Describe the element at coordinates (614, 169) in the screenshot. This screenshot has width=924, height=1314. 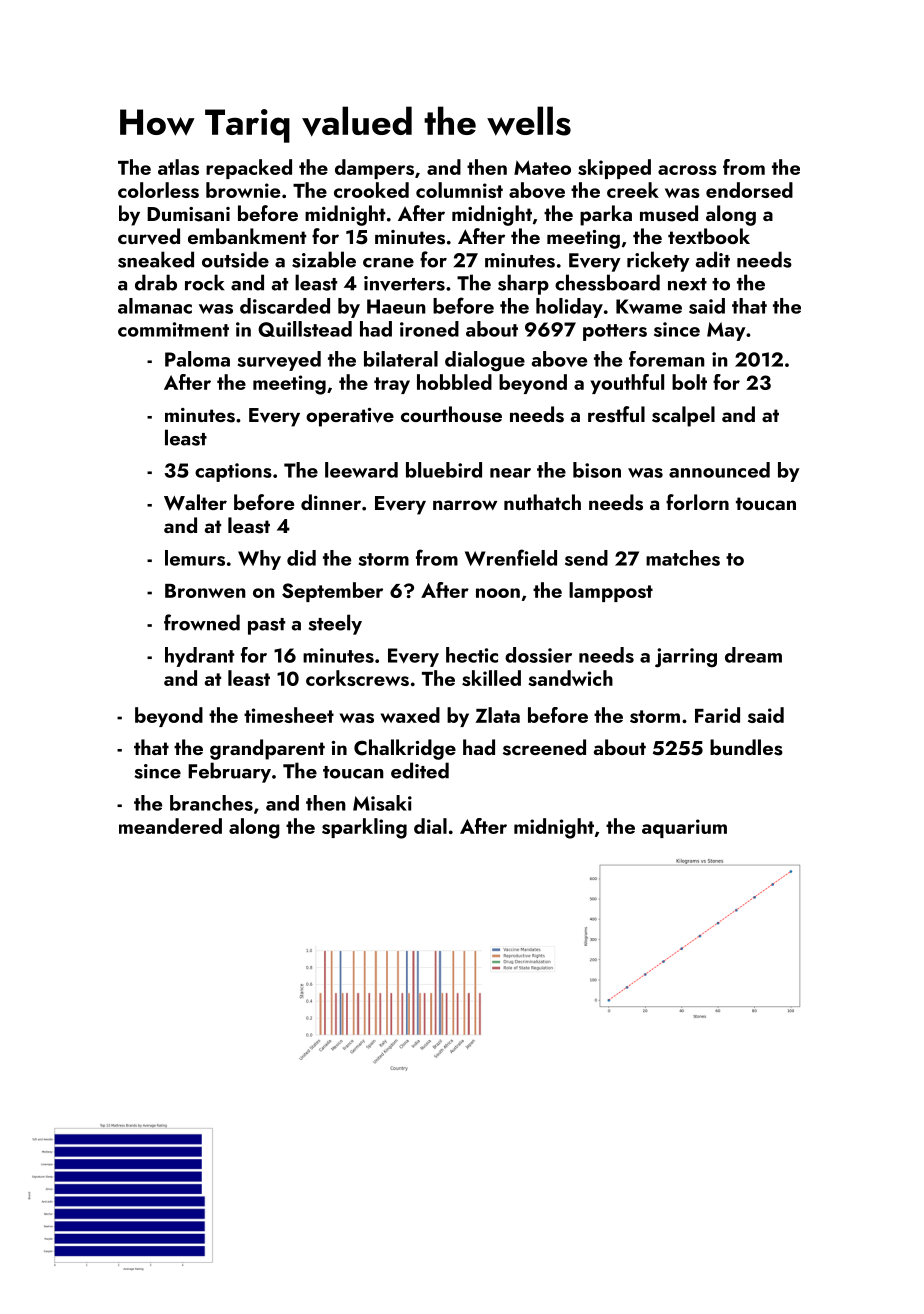
I see `skipped` at that location.
